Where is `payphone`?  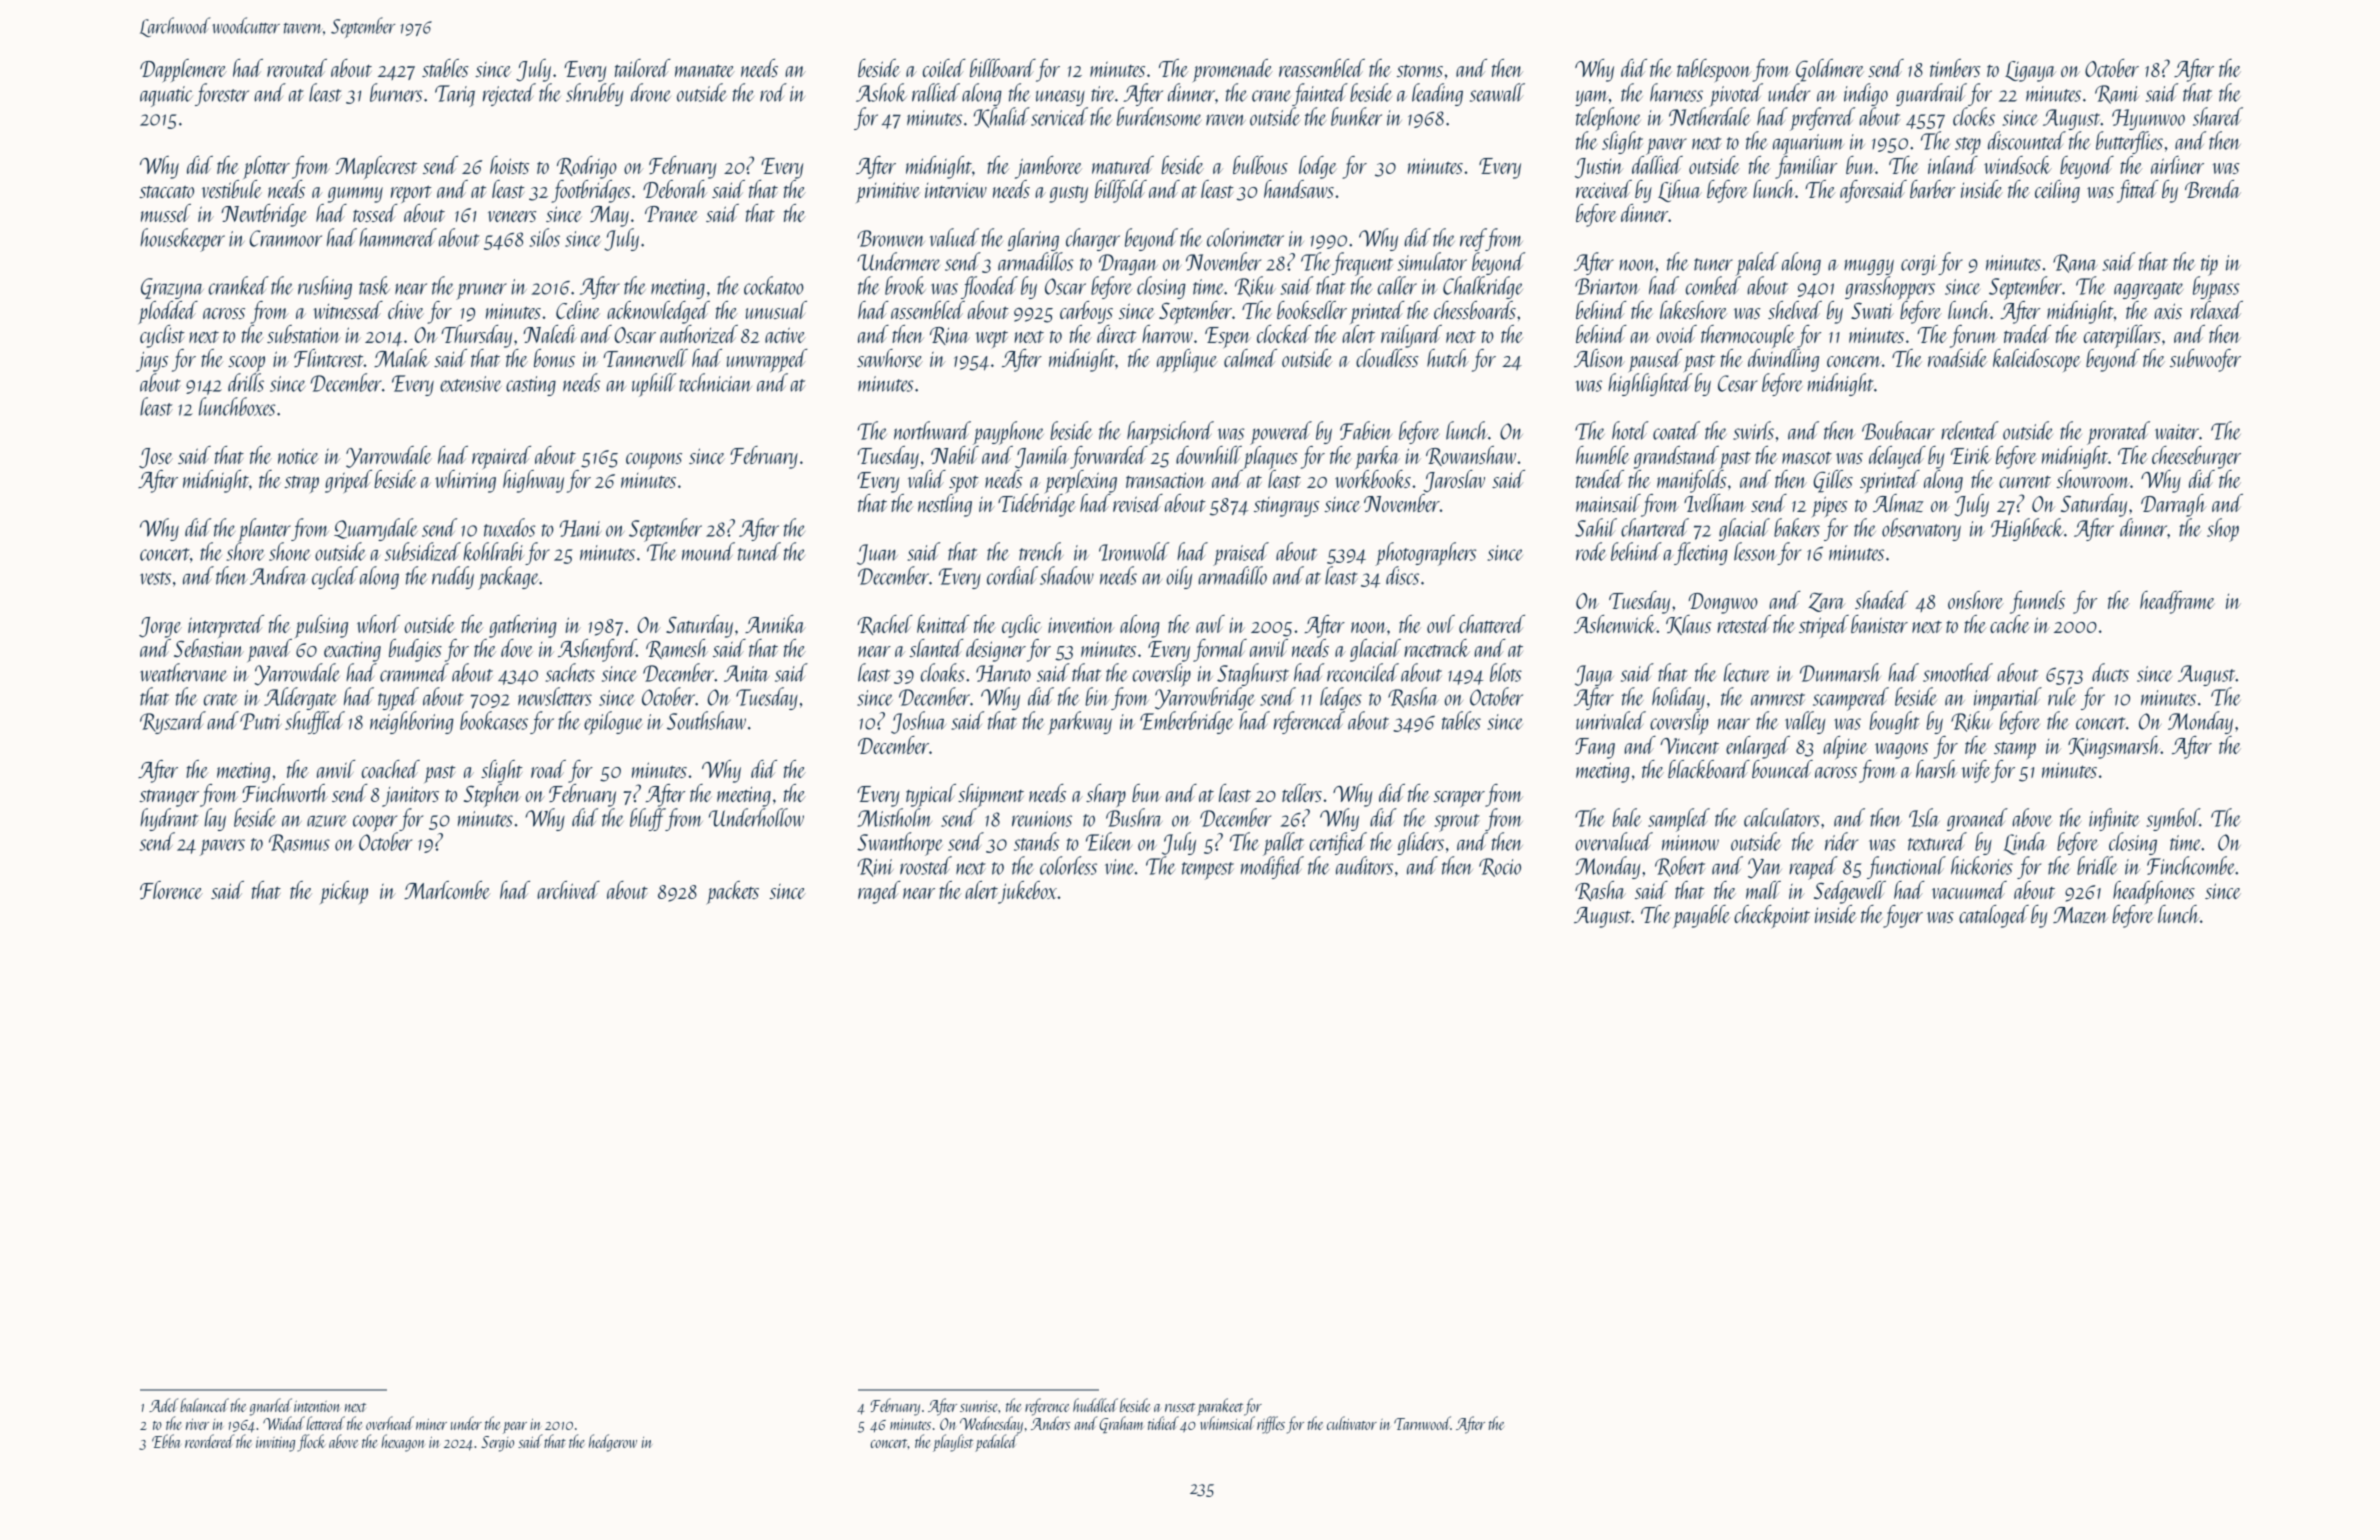
payphone is located at coordinates (1008, 433).
